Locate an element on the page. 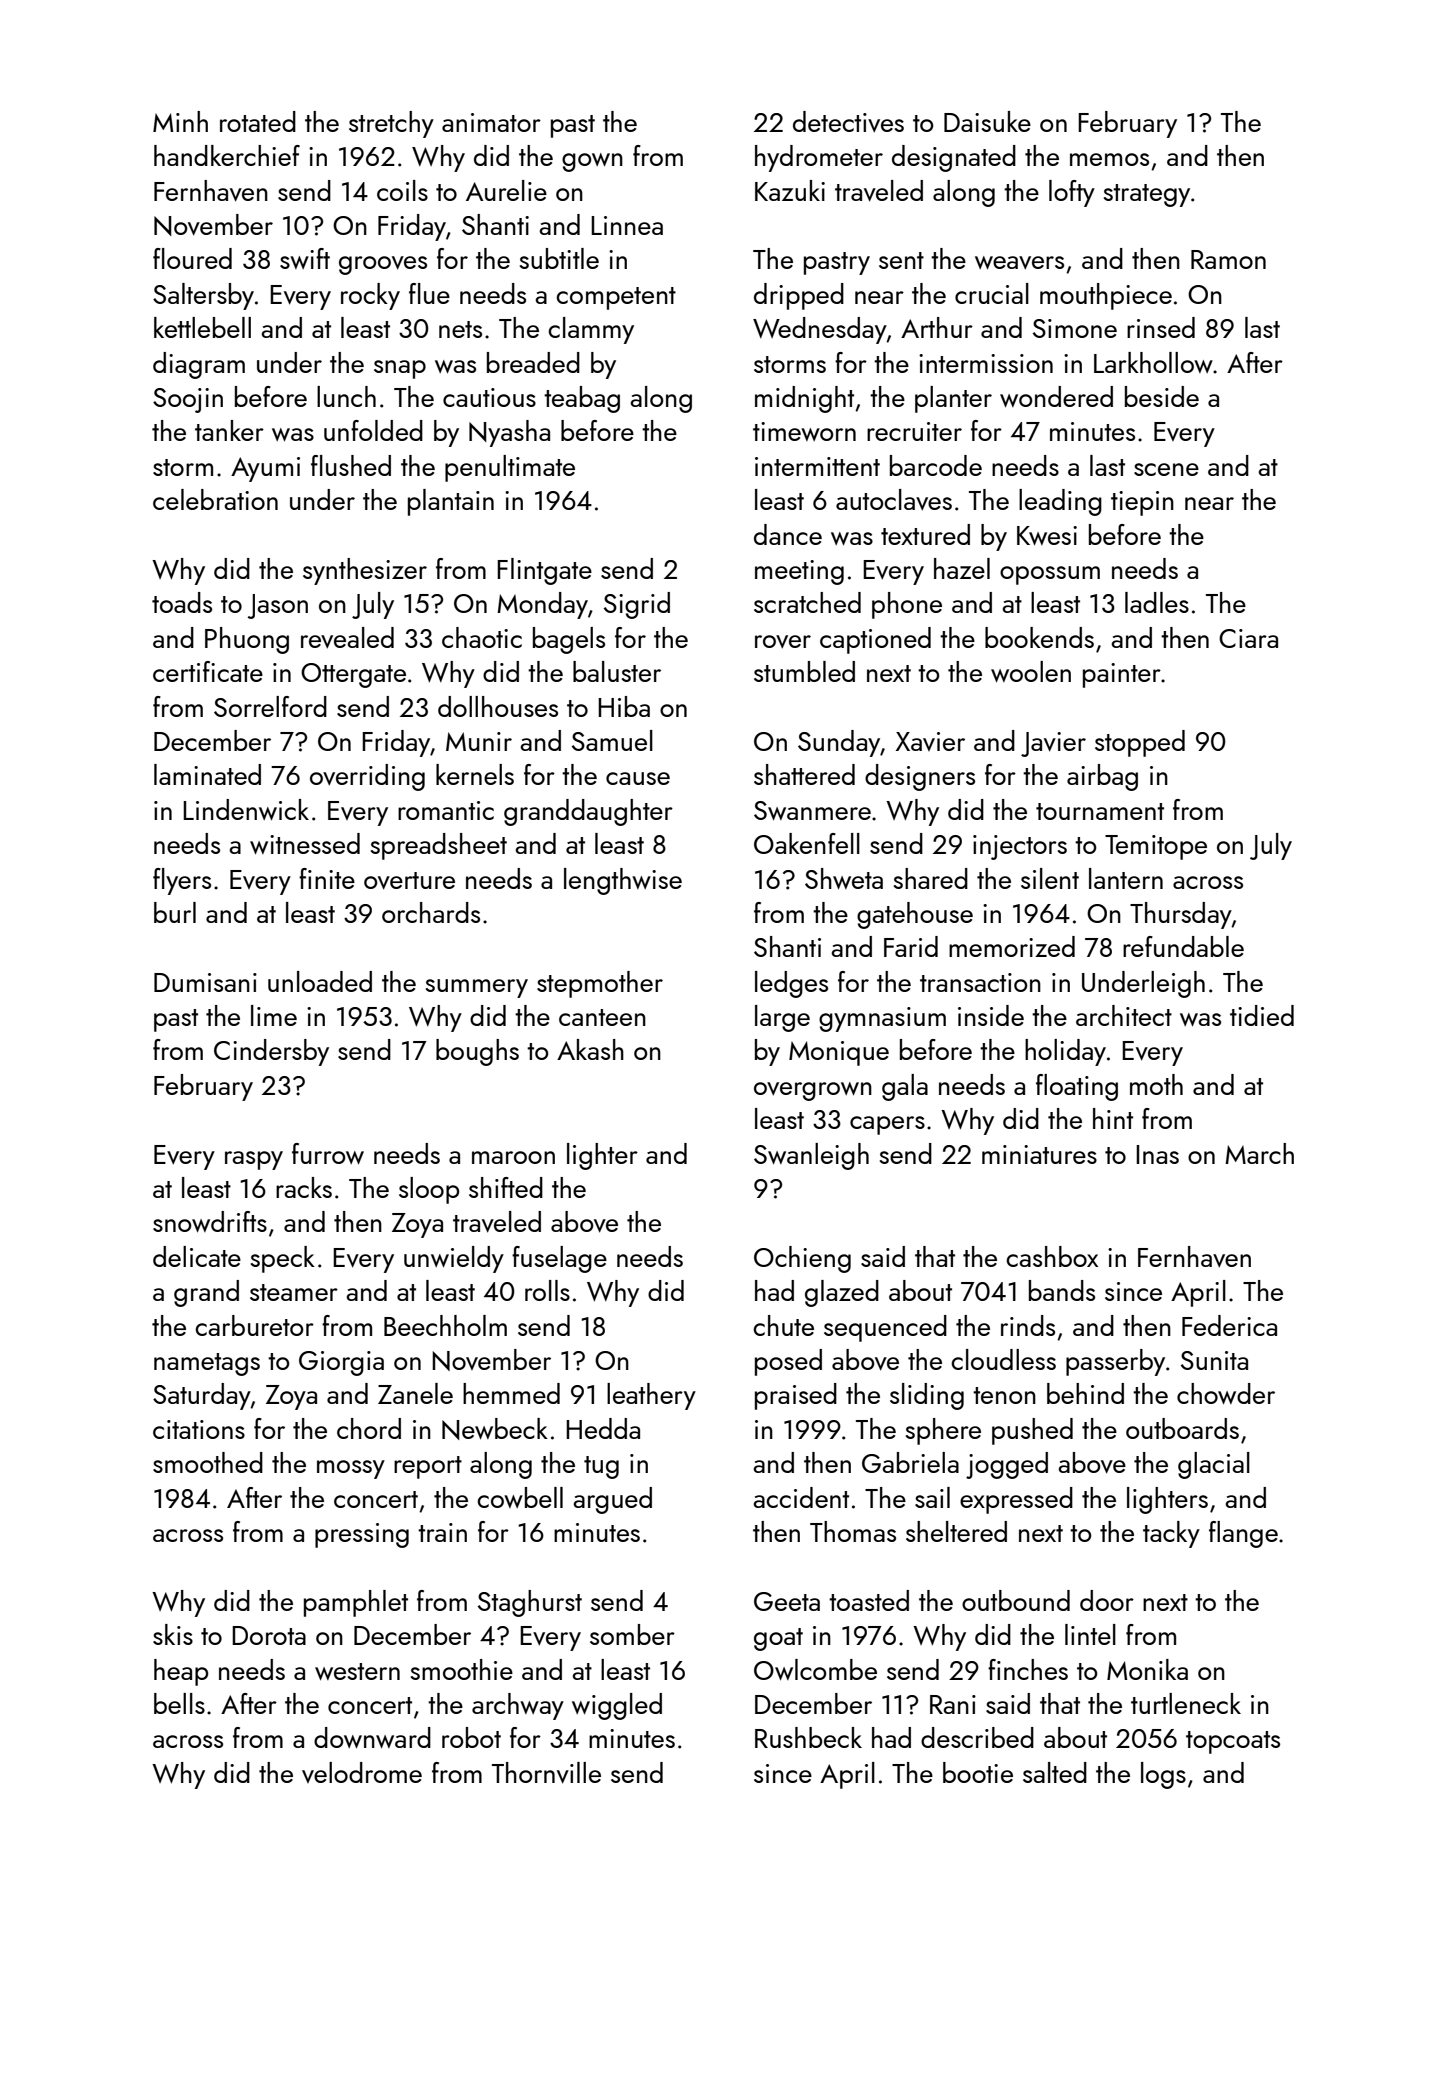  logs is located at coordinates (1163, 1775).
